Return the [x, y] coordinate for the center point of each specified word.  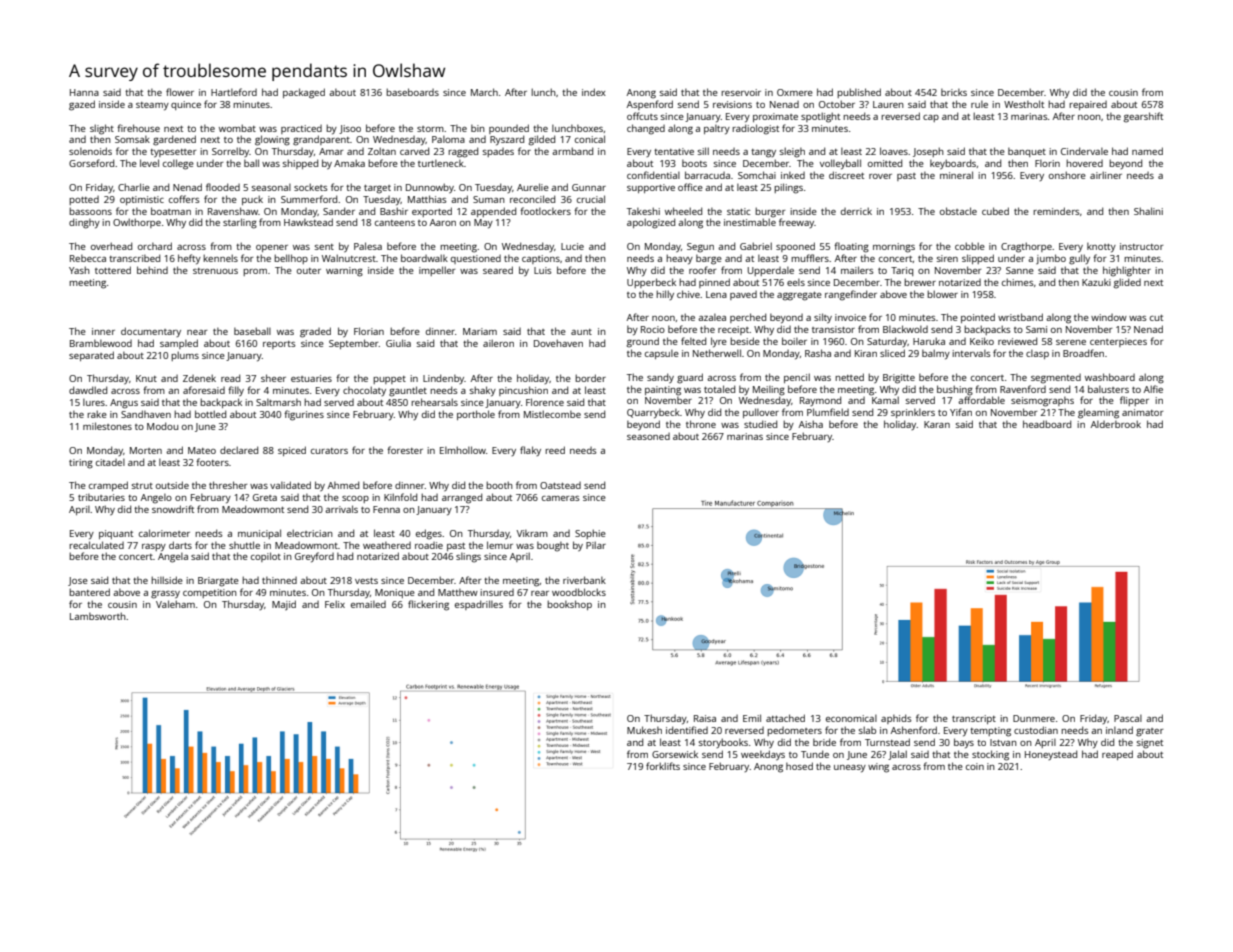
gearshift [1143, 117]
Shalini [1148, 211]
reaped [1117, 755]
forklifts [663, 766]
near [197, 332]
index [594, 92]
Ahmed [343, 485]
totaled [719, 389]
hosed [799, 766]
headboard [1047, 424]
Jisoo [350, 129]
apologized [651, 223]
